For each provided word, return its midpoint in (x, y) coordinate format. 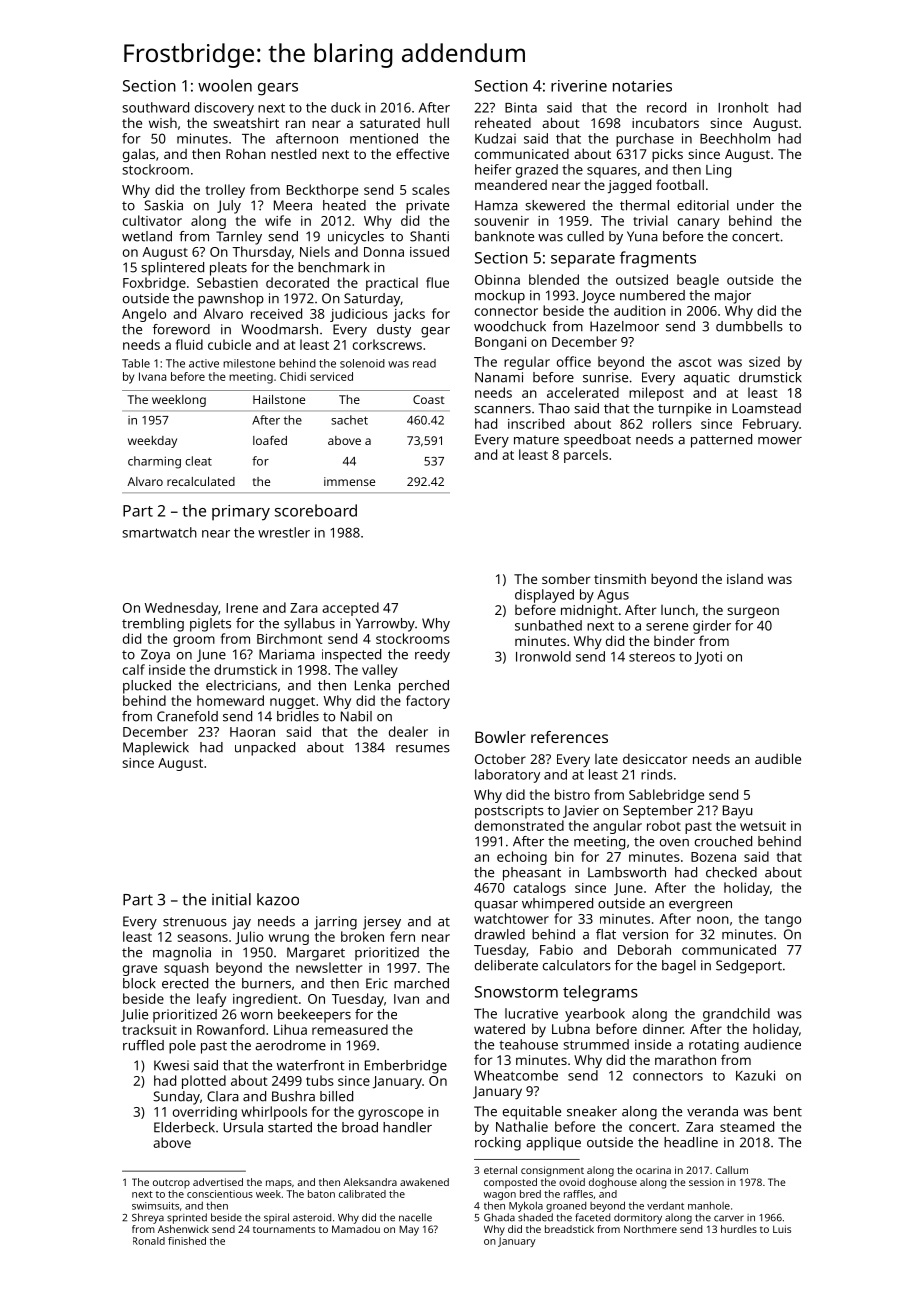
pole (182, 1047)
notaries (642, 86)
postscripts (509, 812)
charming (154, 462)
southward (155, 107)
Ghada (499, 1217)
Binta (521, 108)
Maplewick (156, 749)
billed (336, 1096)
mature (536, 440)
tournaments (284, 1229)
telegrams (600, 993)
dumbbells (749, 326)
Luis (782, 1229)
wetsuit (763, 826)
